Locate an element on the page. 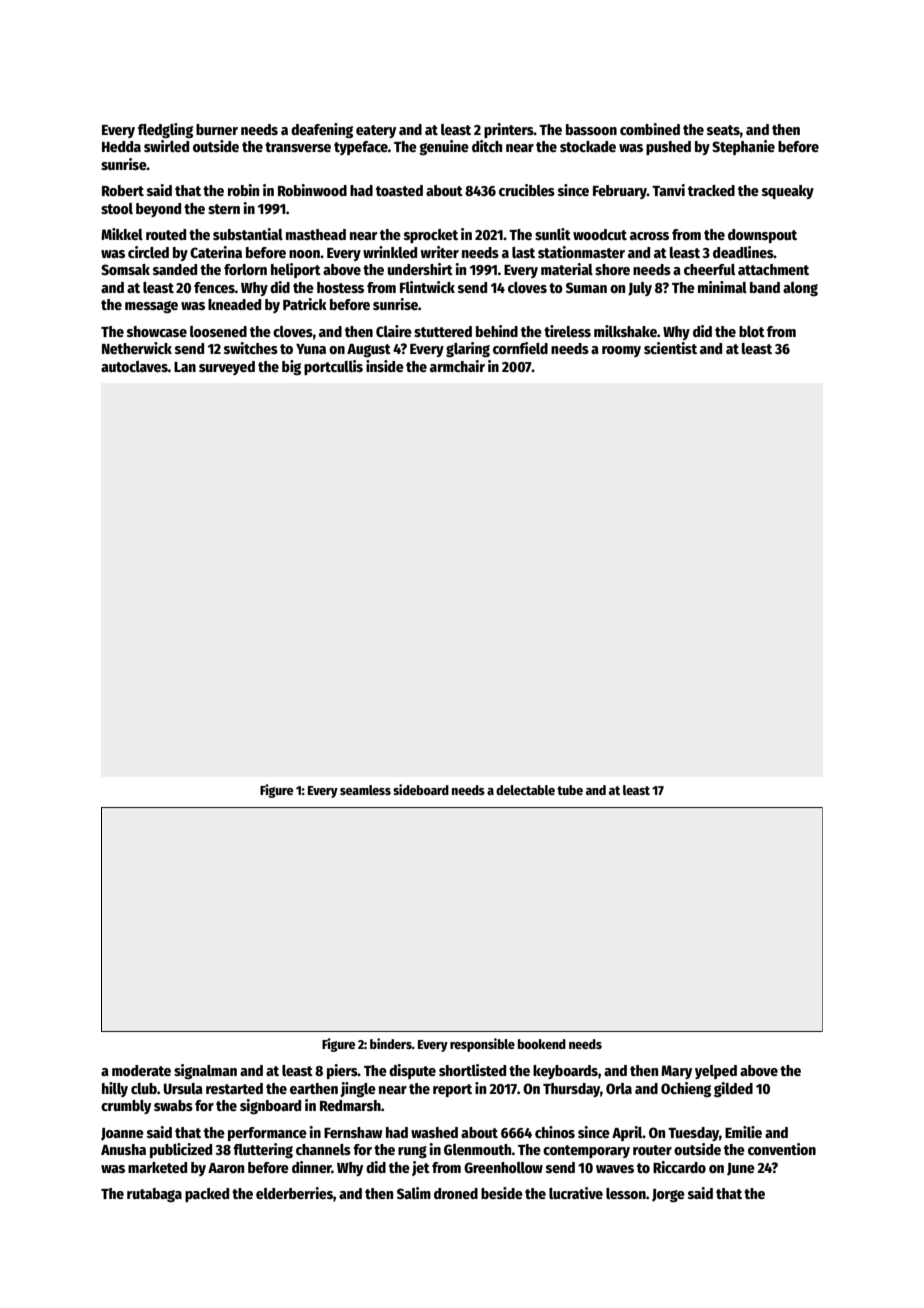 The width and height of the page is (924, 1308). seats is located at coordinates (723, 130).
